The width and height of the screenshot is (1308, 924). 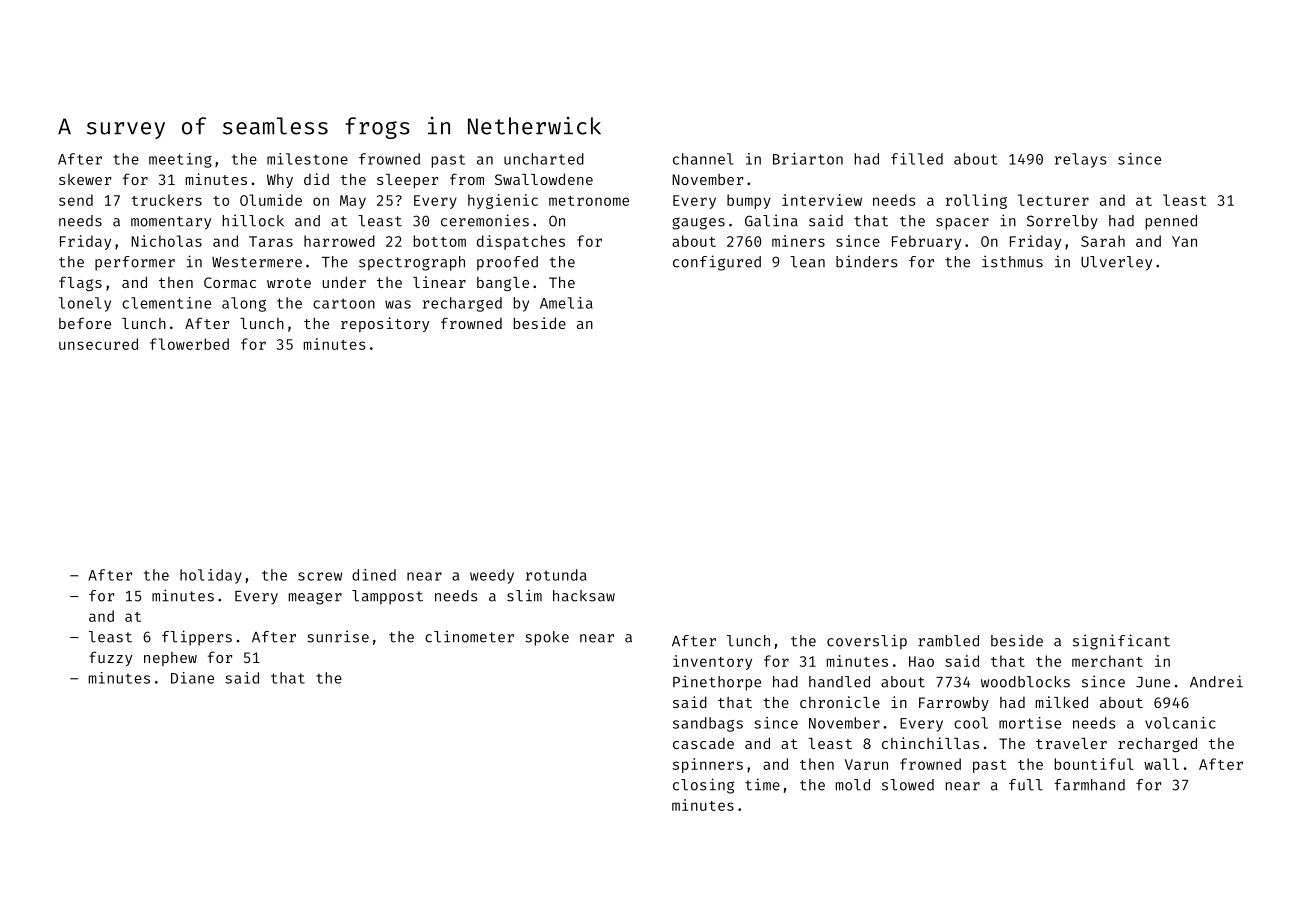 What do you see at coordinates (698, 223) in the screenshot?
I see `gauges` at bounding box center [698, 223].
